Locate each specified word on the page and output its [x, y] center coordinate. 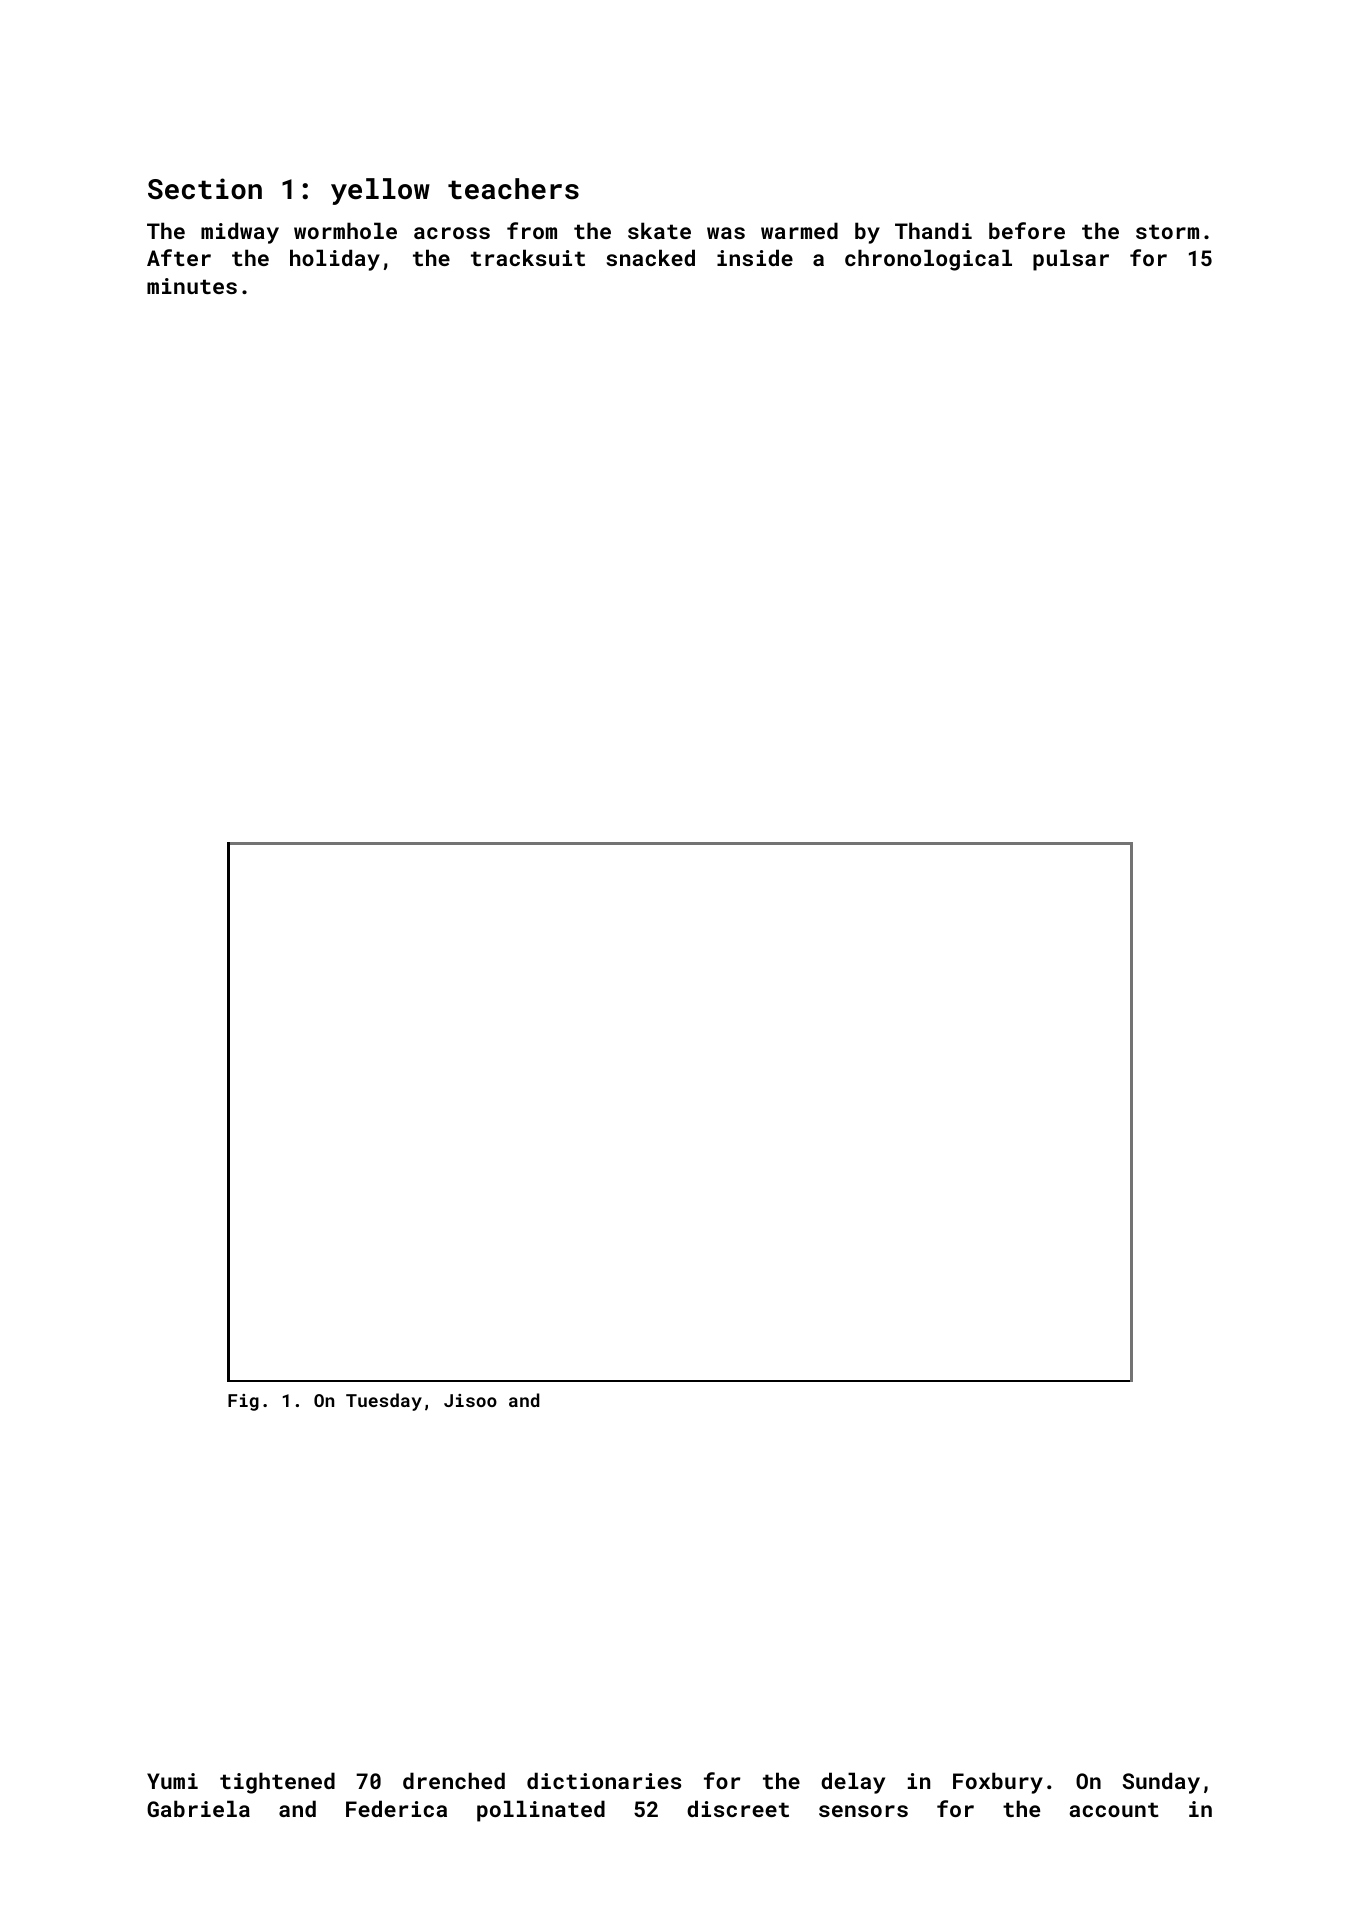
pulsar [1071, 260]
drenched [454, 1780]
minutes [192, 286]
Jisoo [470, 1400]
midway [240, 233]
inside [755, 257]
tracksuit [528, 257]
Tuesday [384, 1402]
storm [1167, 231]
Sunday [1161, 1783]
